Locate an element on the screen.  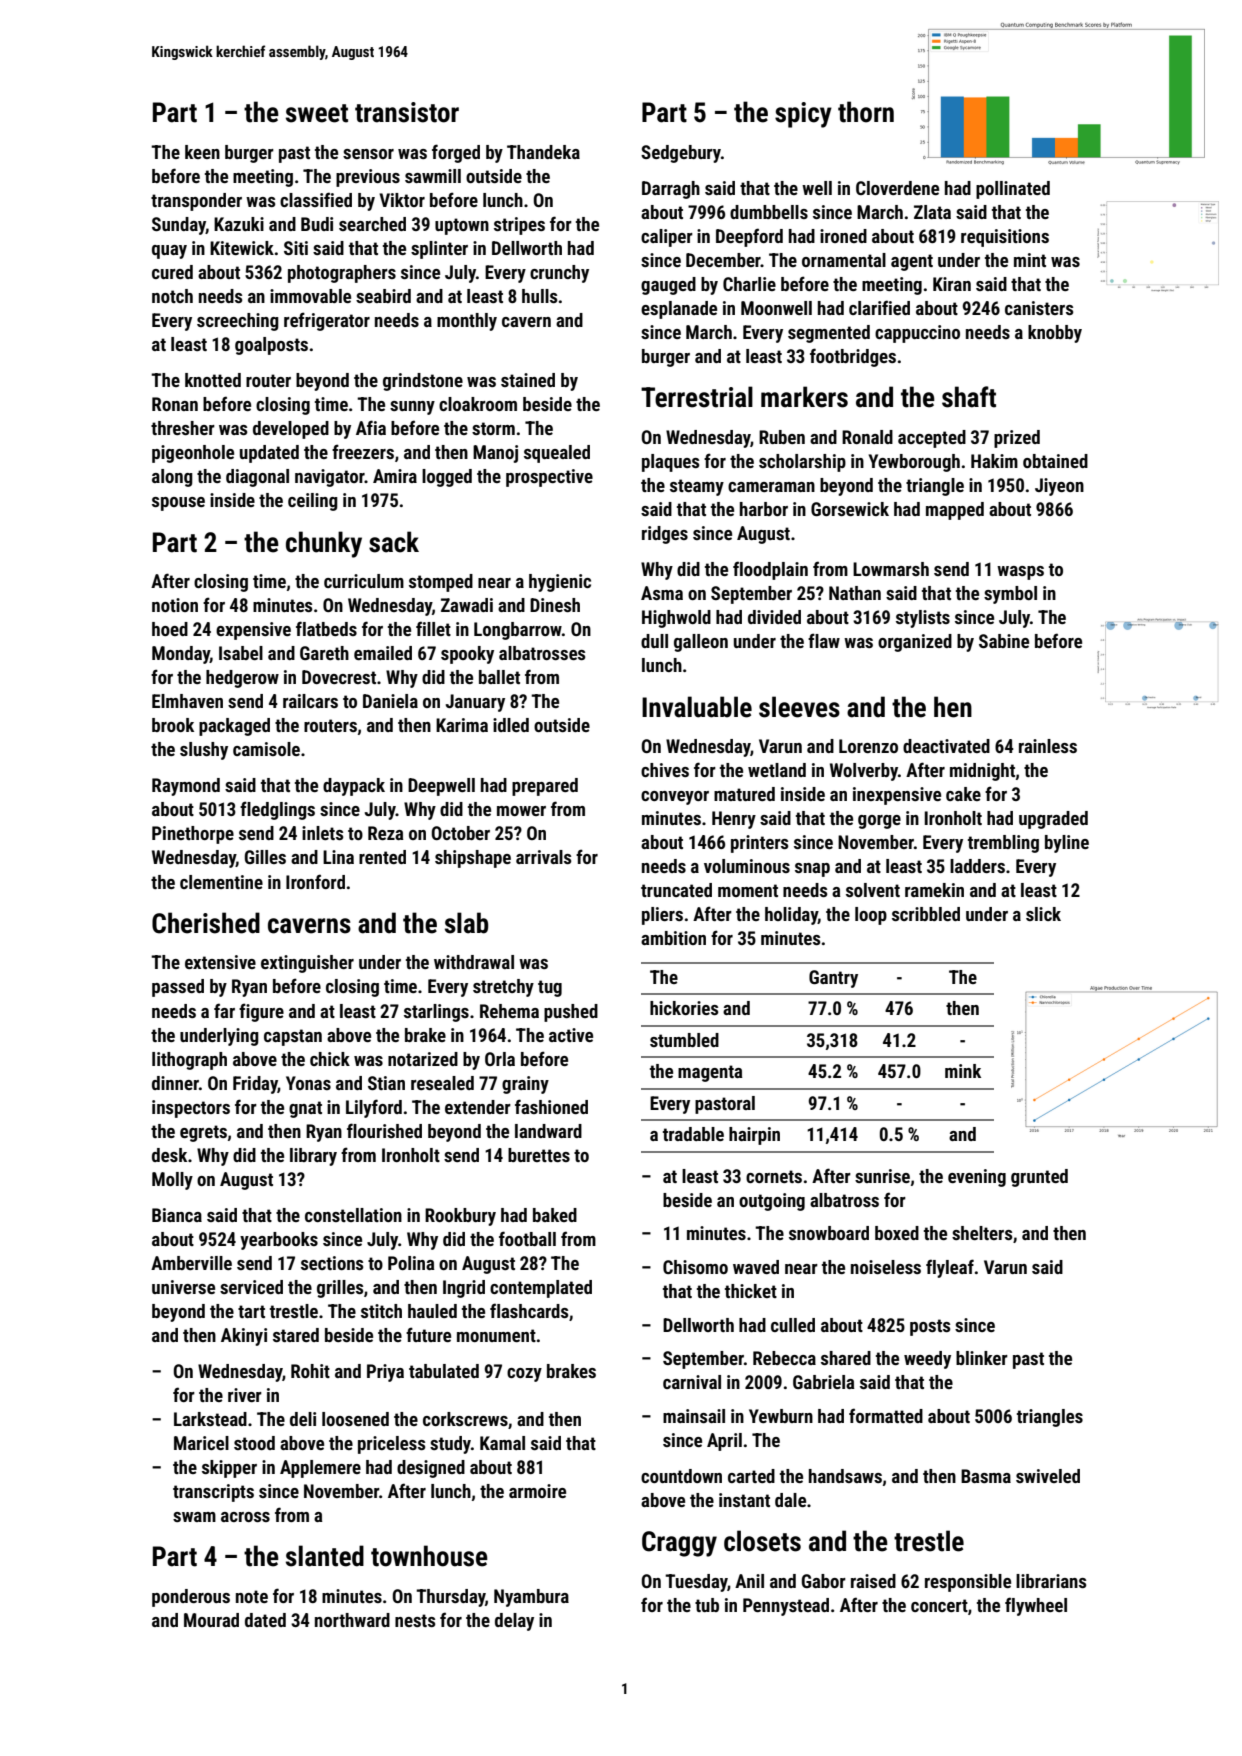
Sedgebury is located at coordinates (681, 154).
